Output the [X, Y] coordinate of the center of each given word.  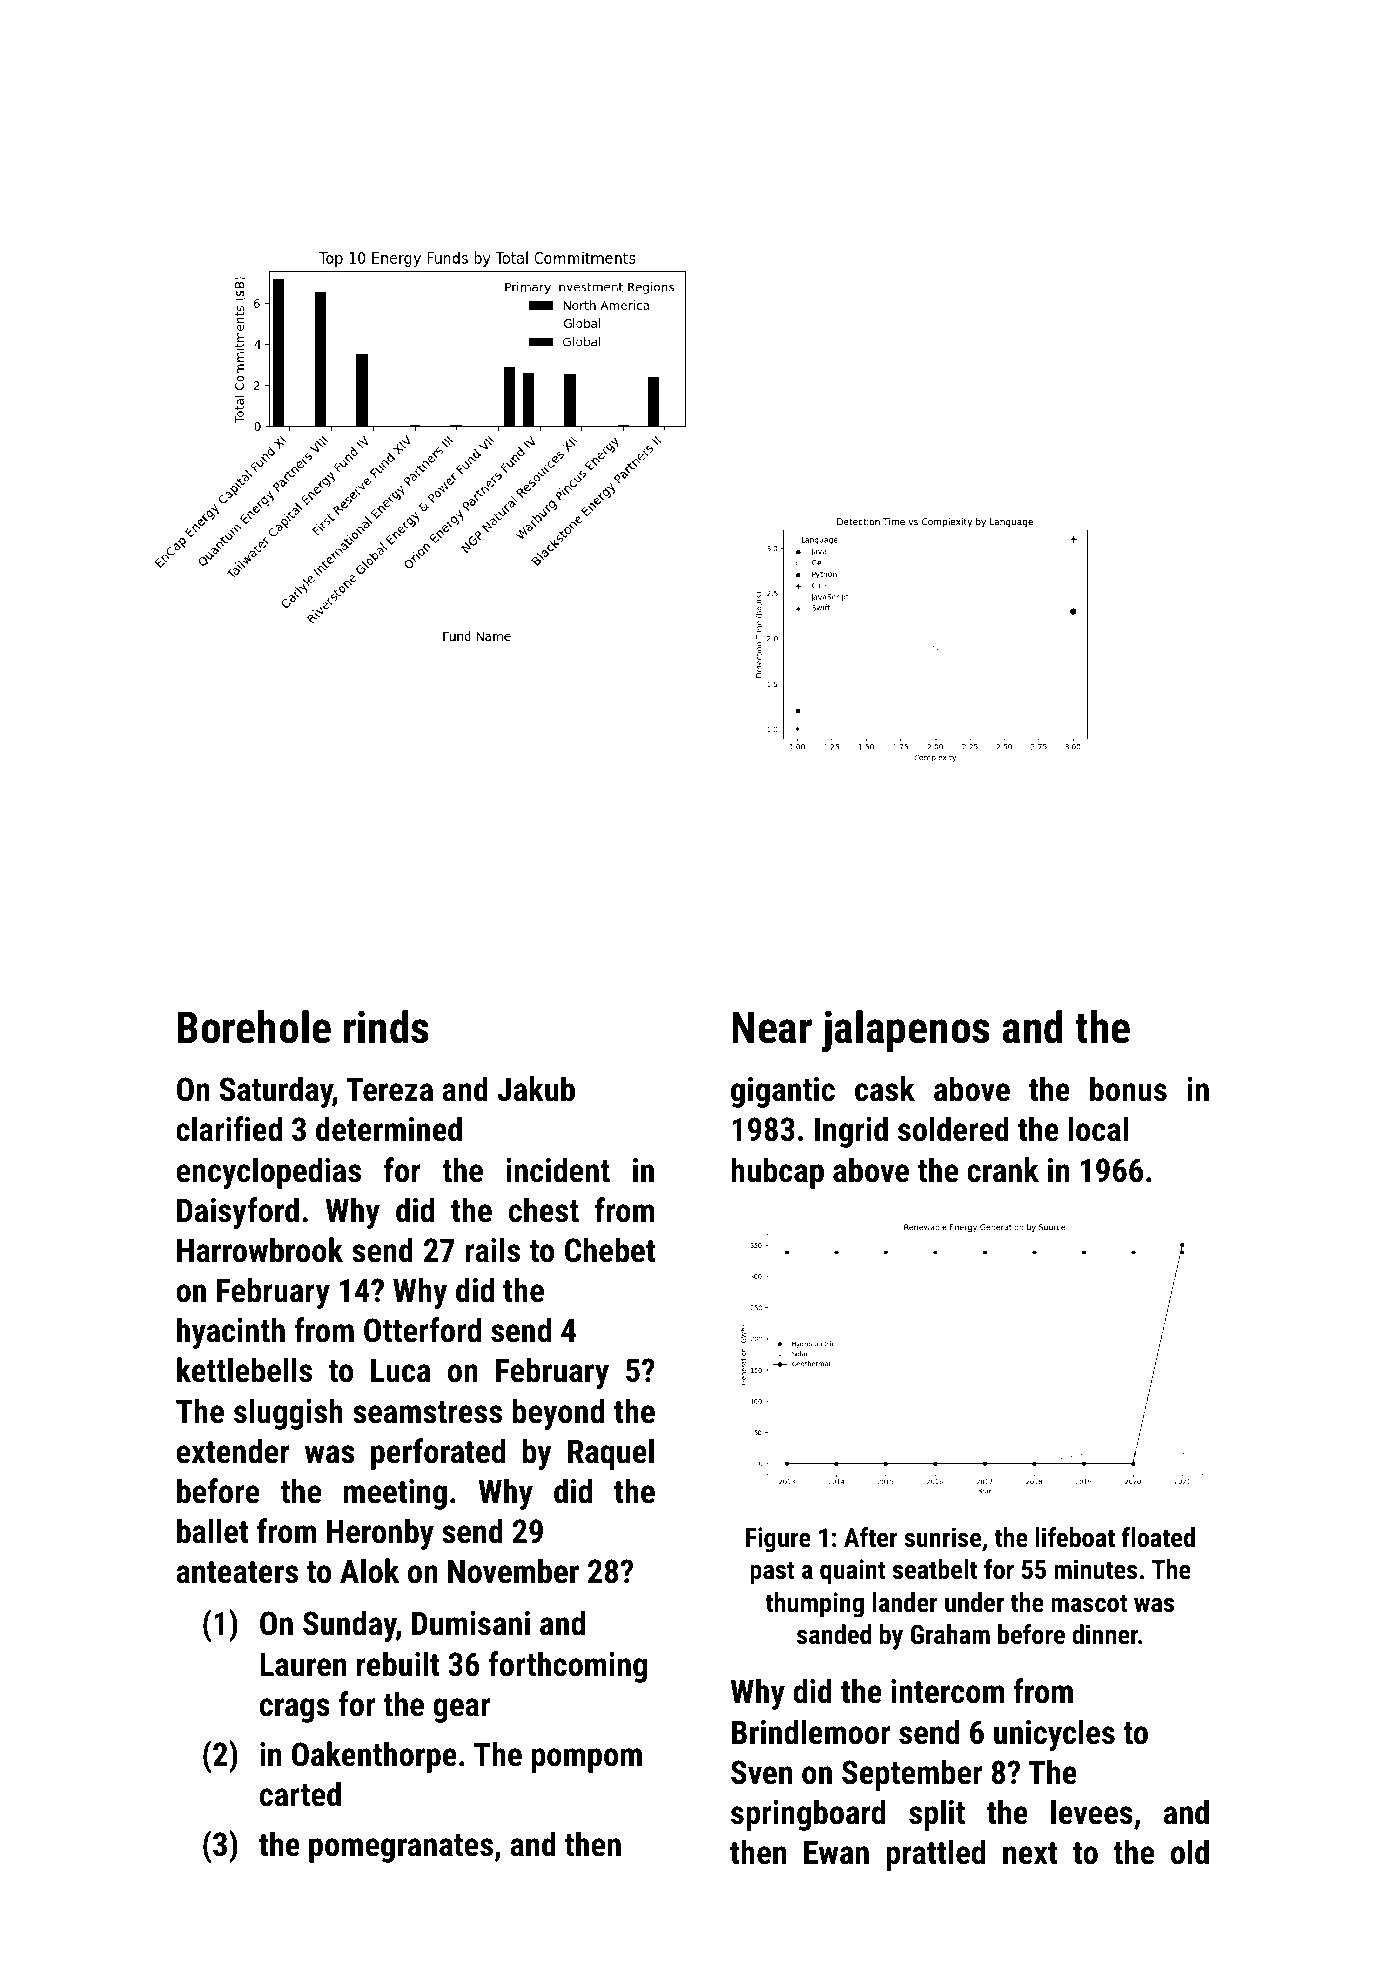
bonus [1128, 1089]
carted [300, 1794]
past [772, 1573]
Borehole [254, 1027]
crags [295, 1710]
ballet [213, 1531]
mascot [1089, 1603]
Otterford [422, 1330]
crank [1003, 1170]
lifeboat [1075, 1537]
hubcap [777, 1173]
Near [772, 1028]
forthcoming [567, 1667]
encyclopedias [268, 1173]
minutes [1096, 1569]
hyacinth [231, 1333]
